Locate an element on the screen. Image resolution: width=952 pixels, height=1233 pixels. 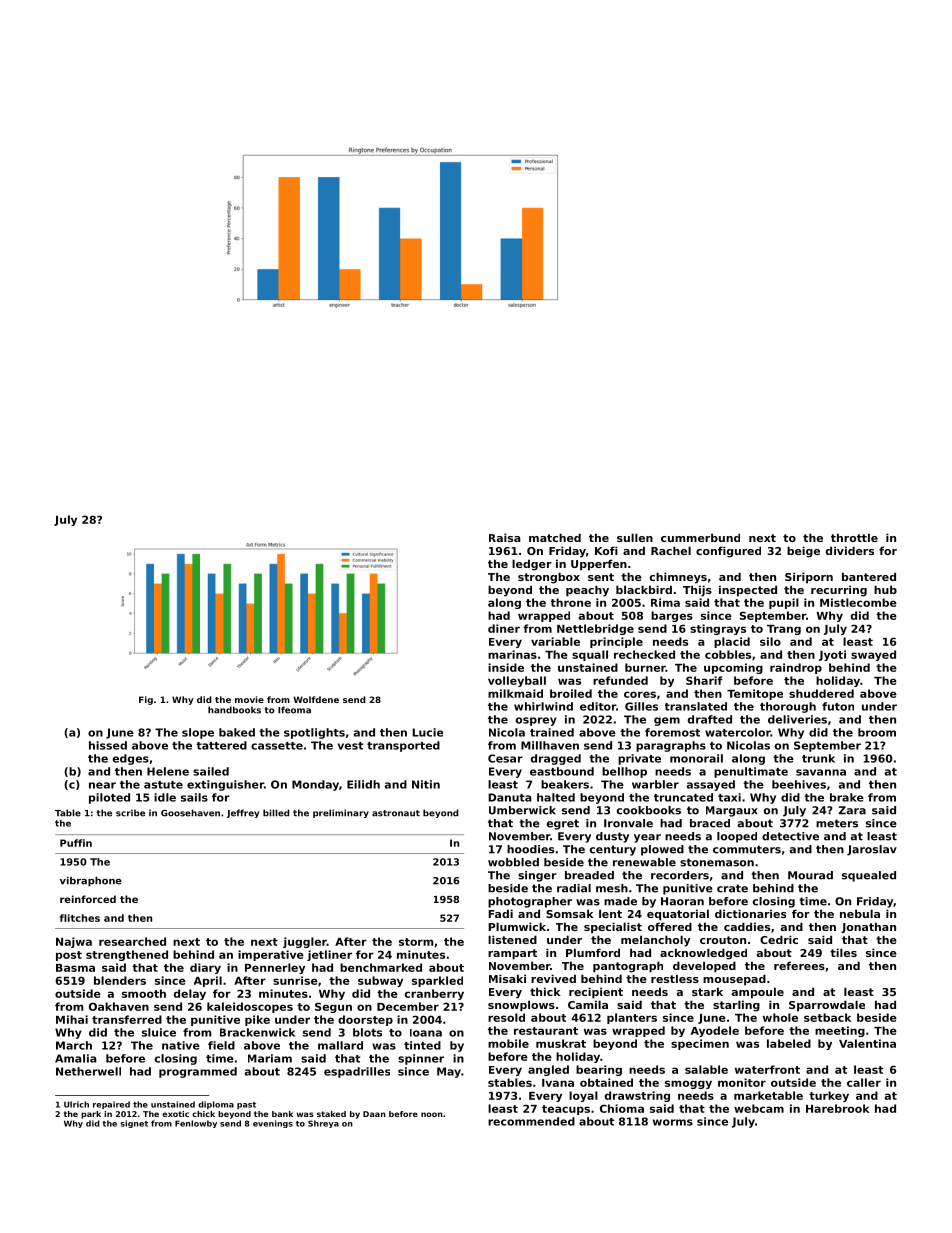
muskrat is located at coordinates (561, 1043).
